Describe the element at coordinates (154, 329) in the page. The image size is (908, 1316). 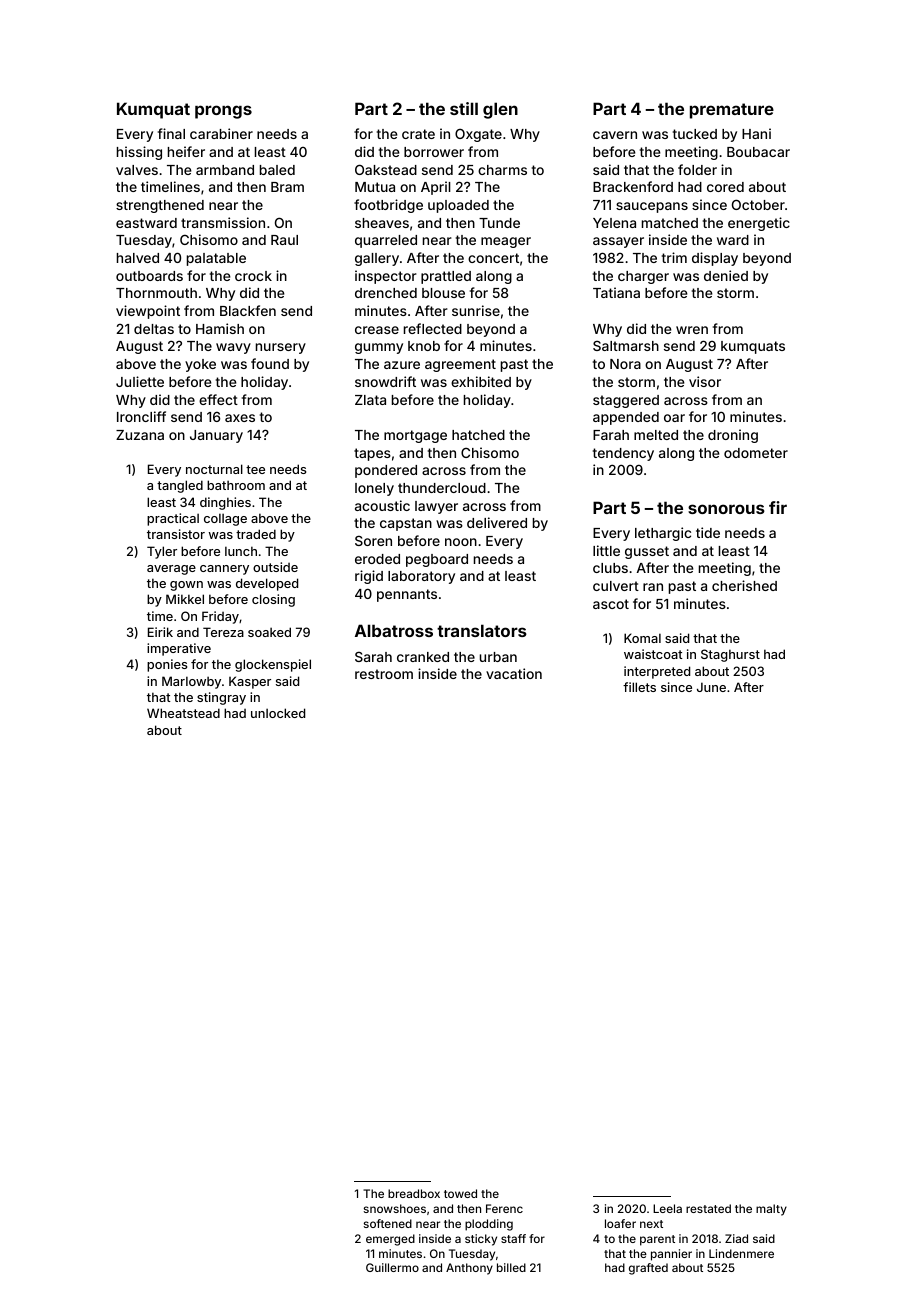
I see `deltas` at that location.
